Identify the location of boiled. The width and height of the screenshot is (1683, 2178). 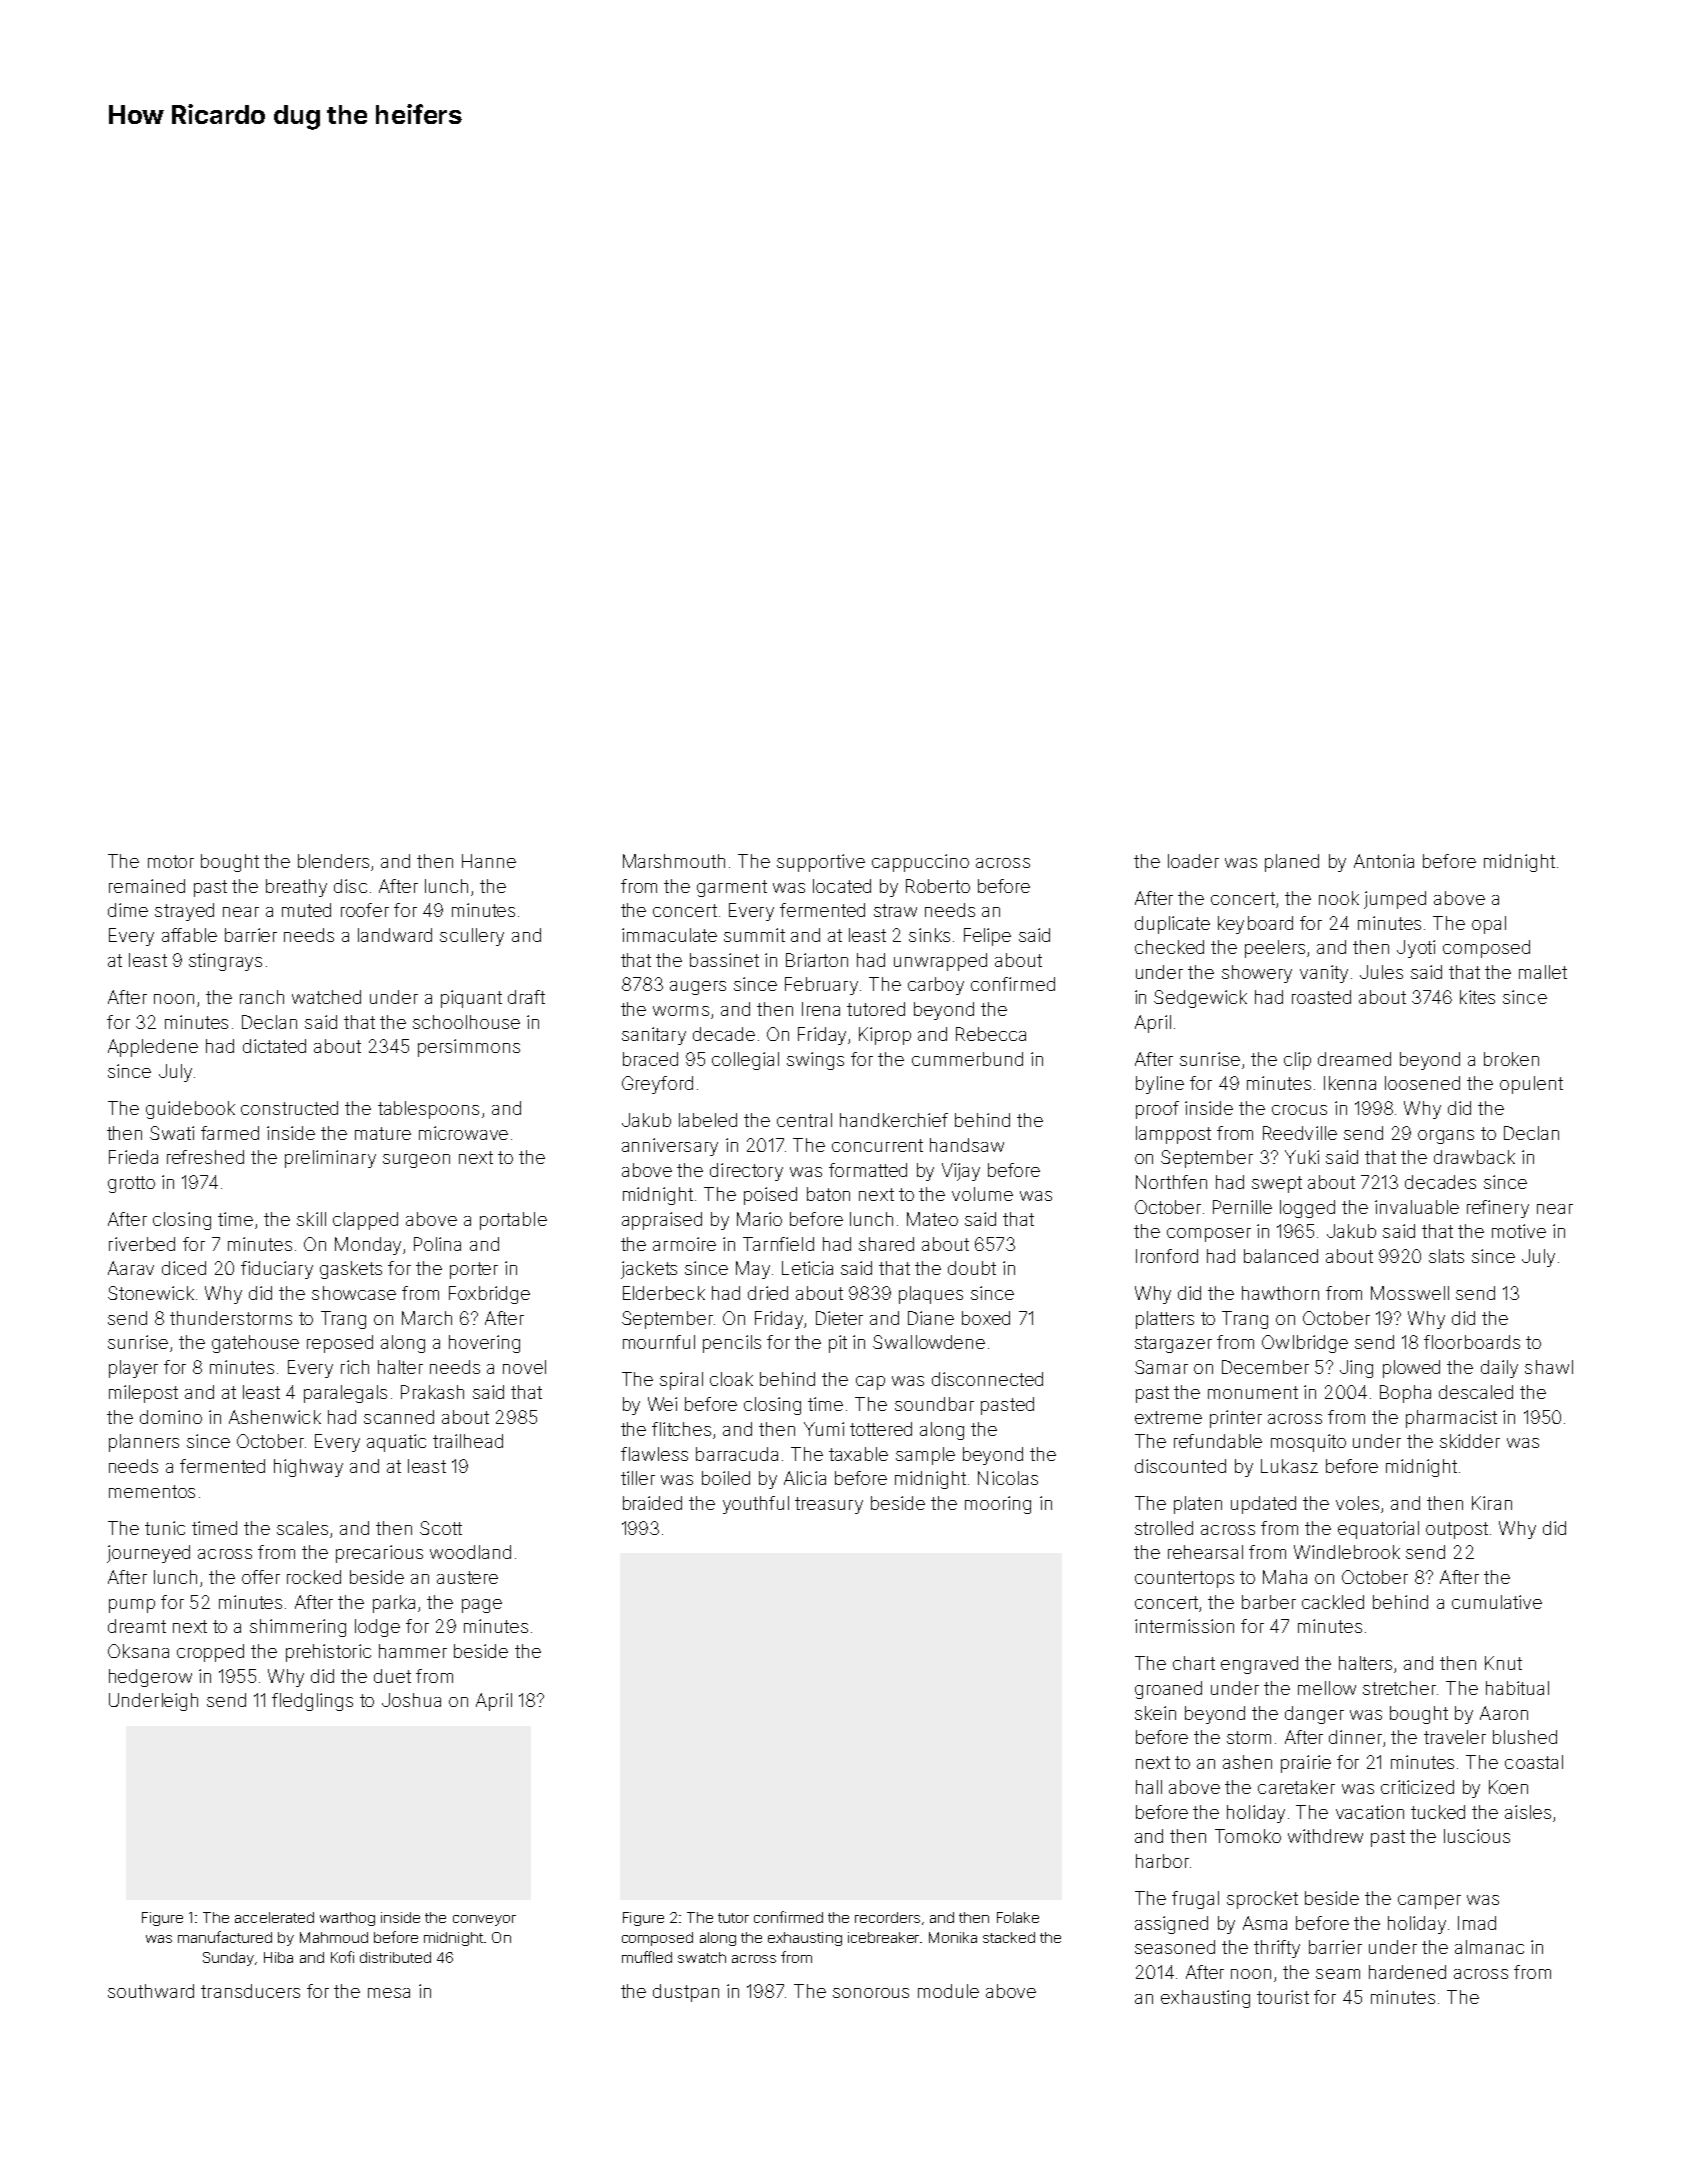
(726, 1478).
